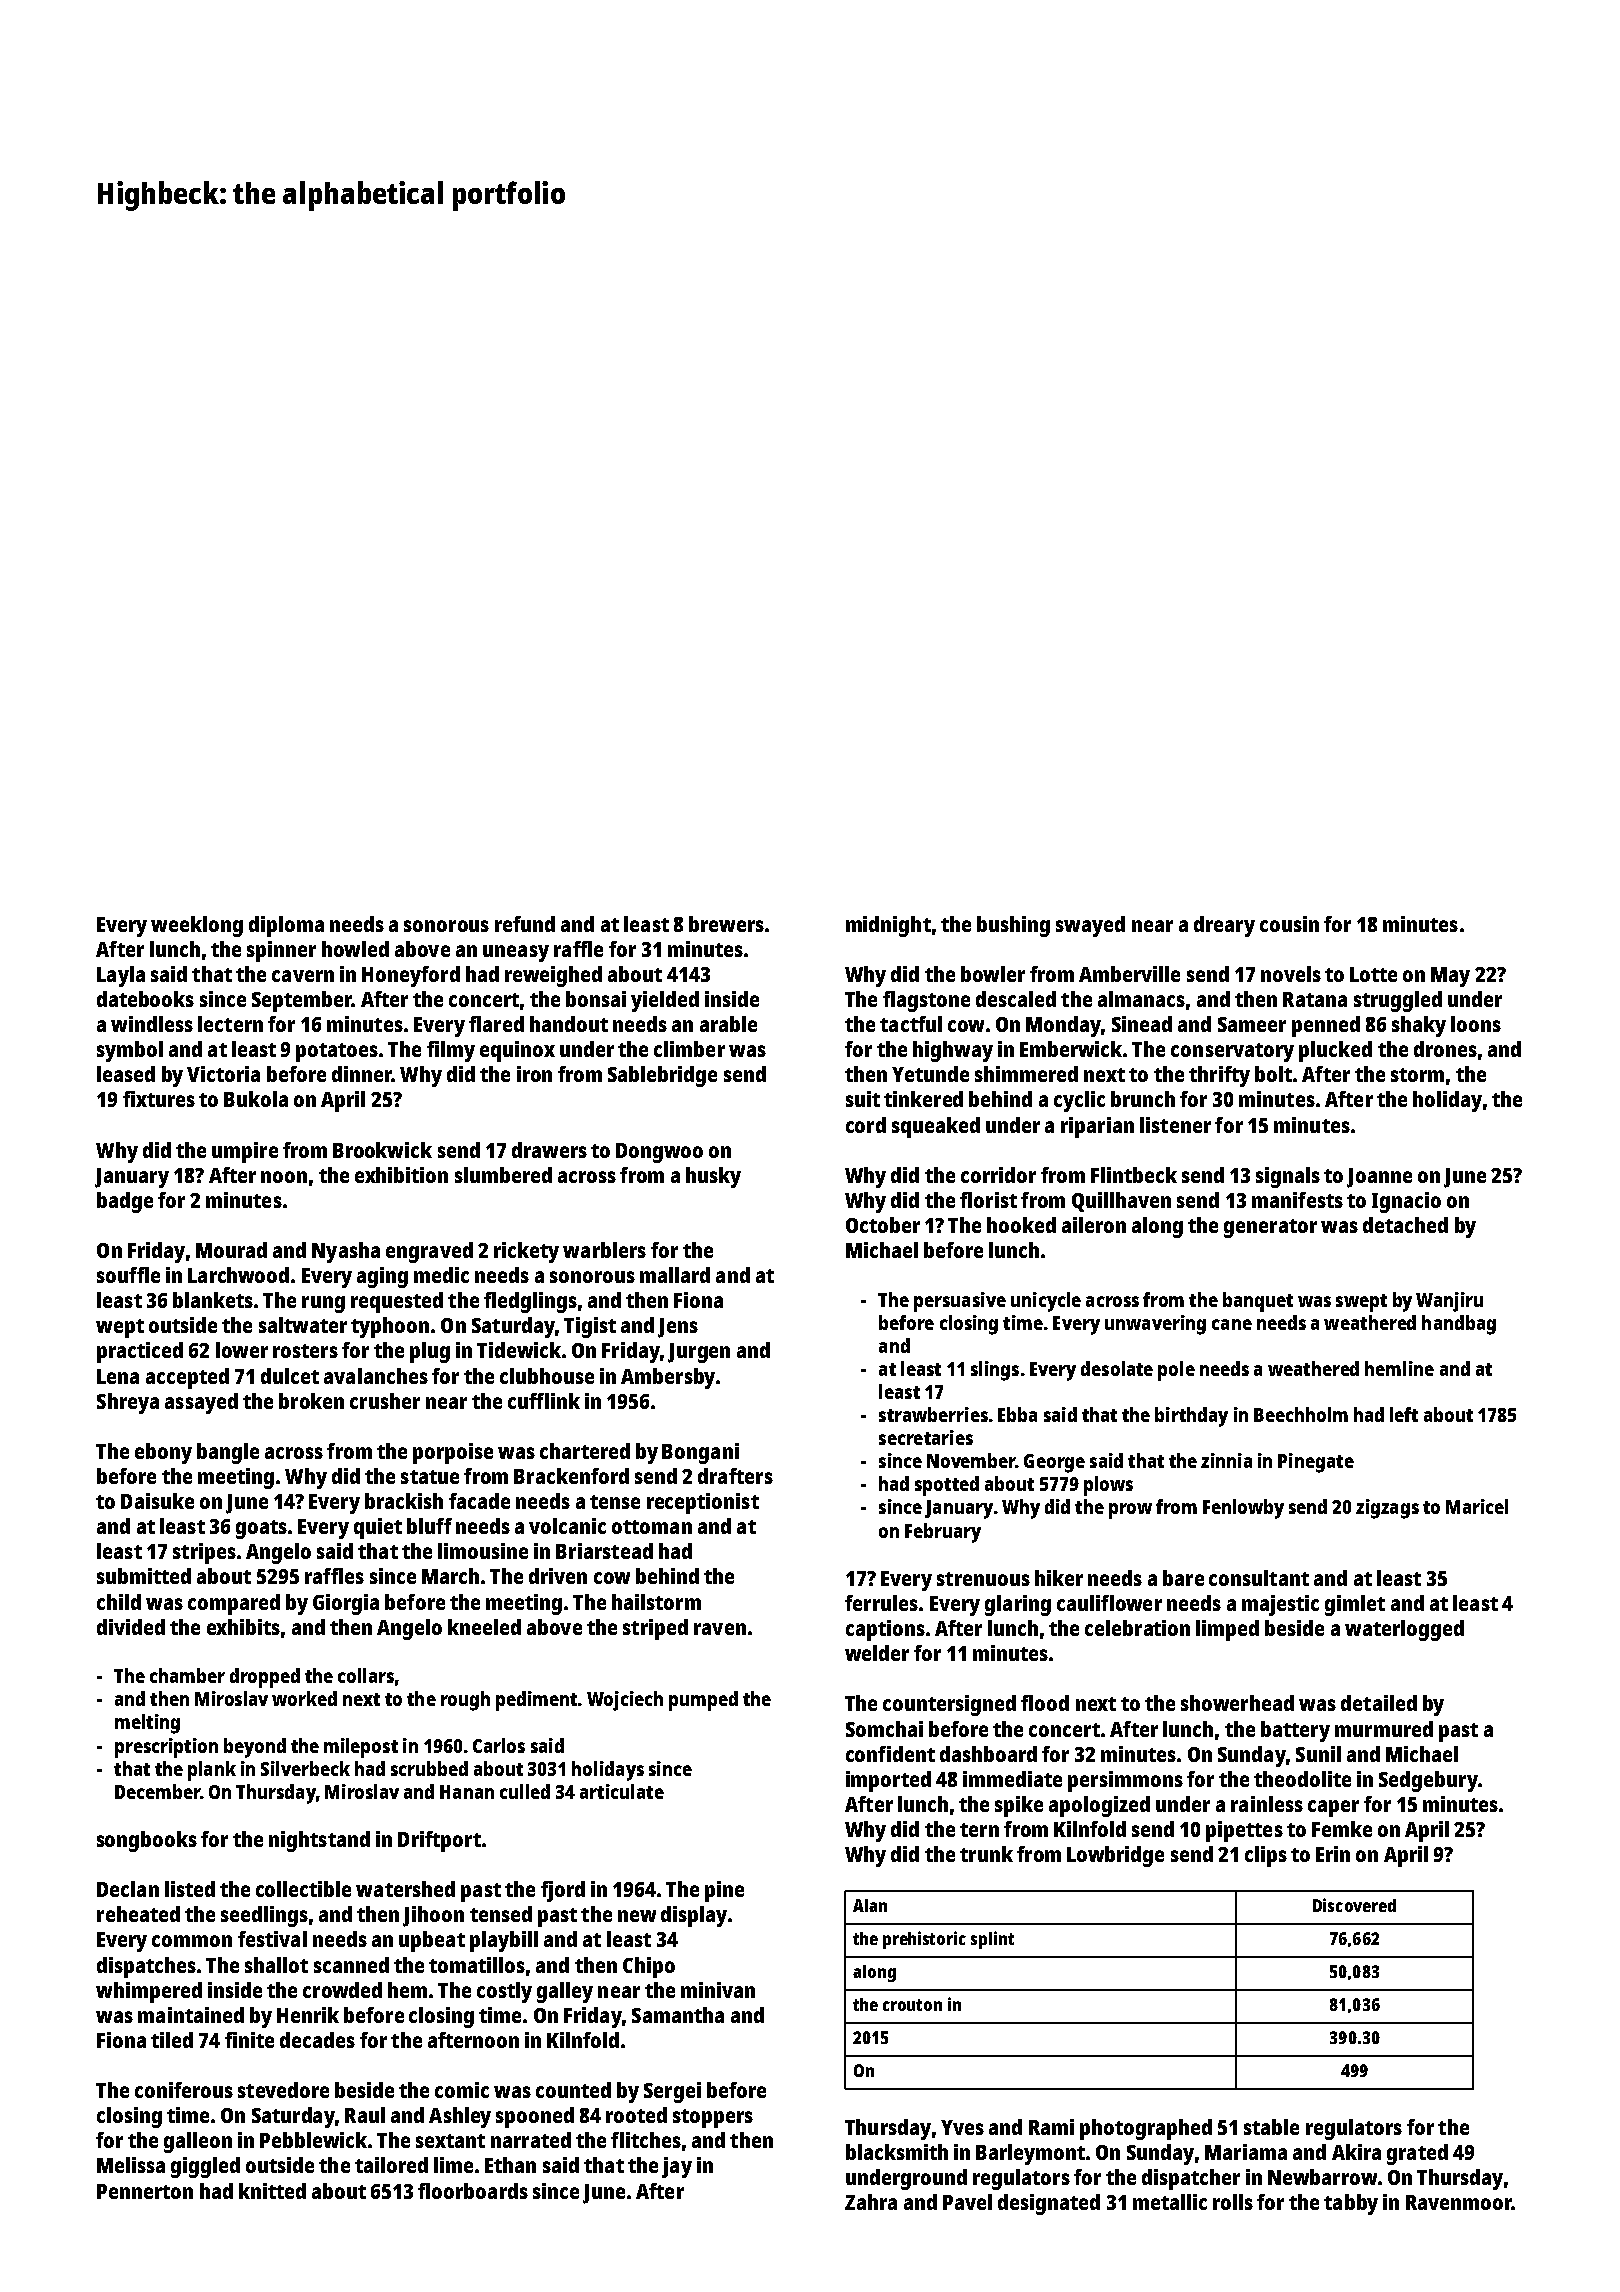 The width and height of the screenshot is (1620, 2292). I want to click on Pavel, so click(967, 2202).
